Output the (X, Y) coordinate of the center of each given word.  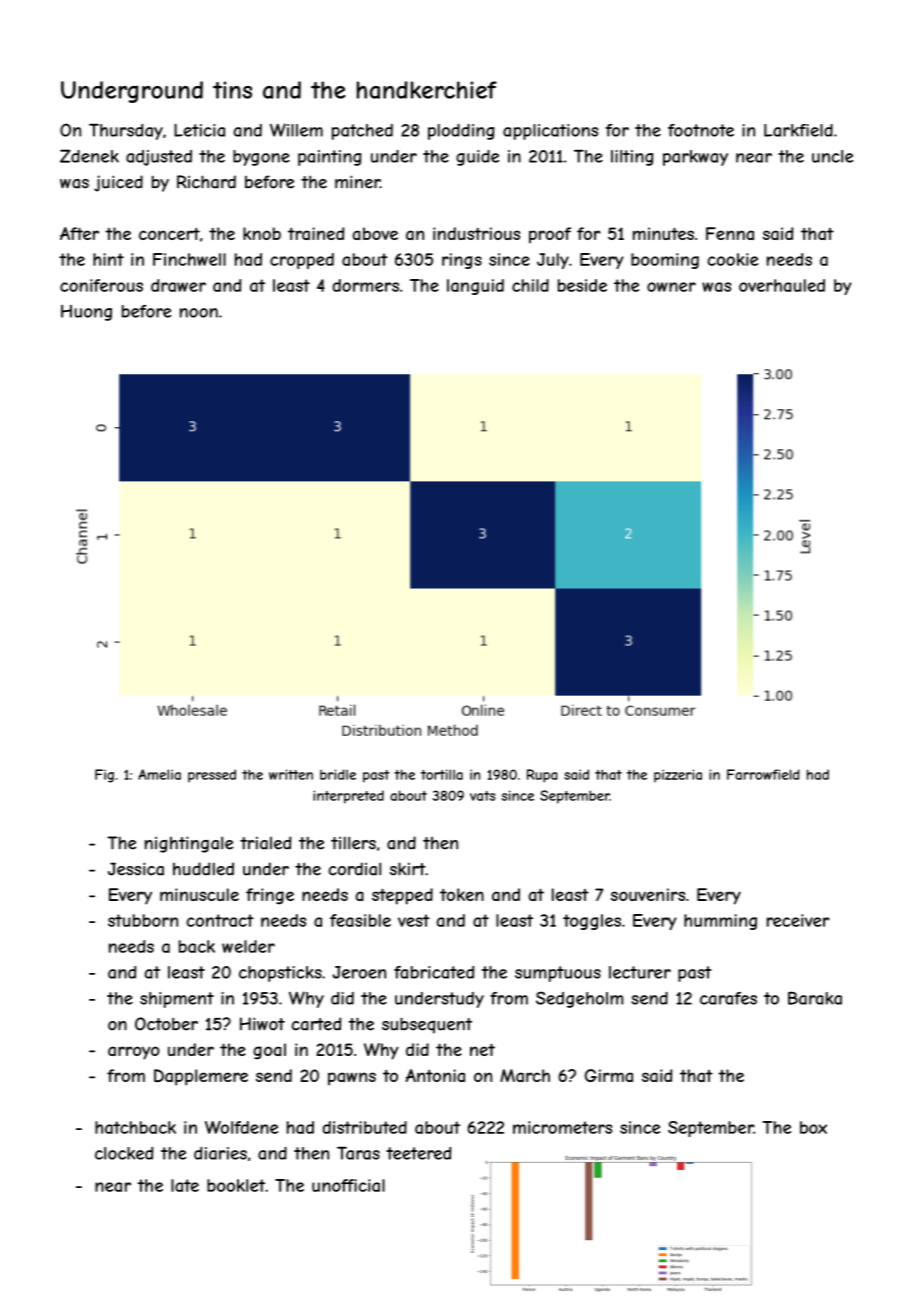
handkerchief (427, 90)
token (462, 894)
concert (169, 234)
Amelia (159, 774)
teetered (418, 1153)
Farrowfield (763, 774)
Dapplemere (201, 1077)
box (813, 1127)
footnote (701, 130)
